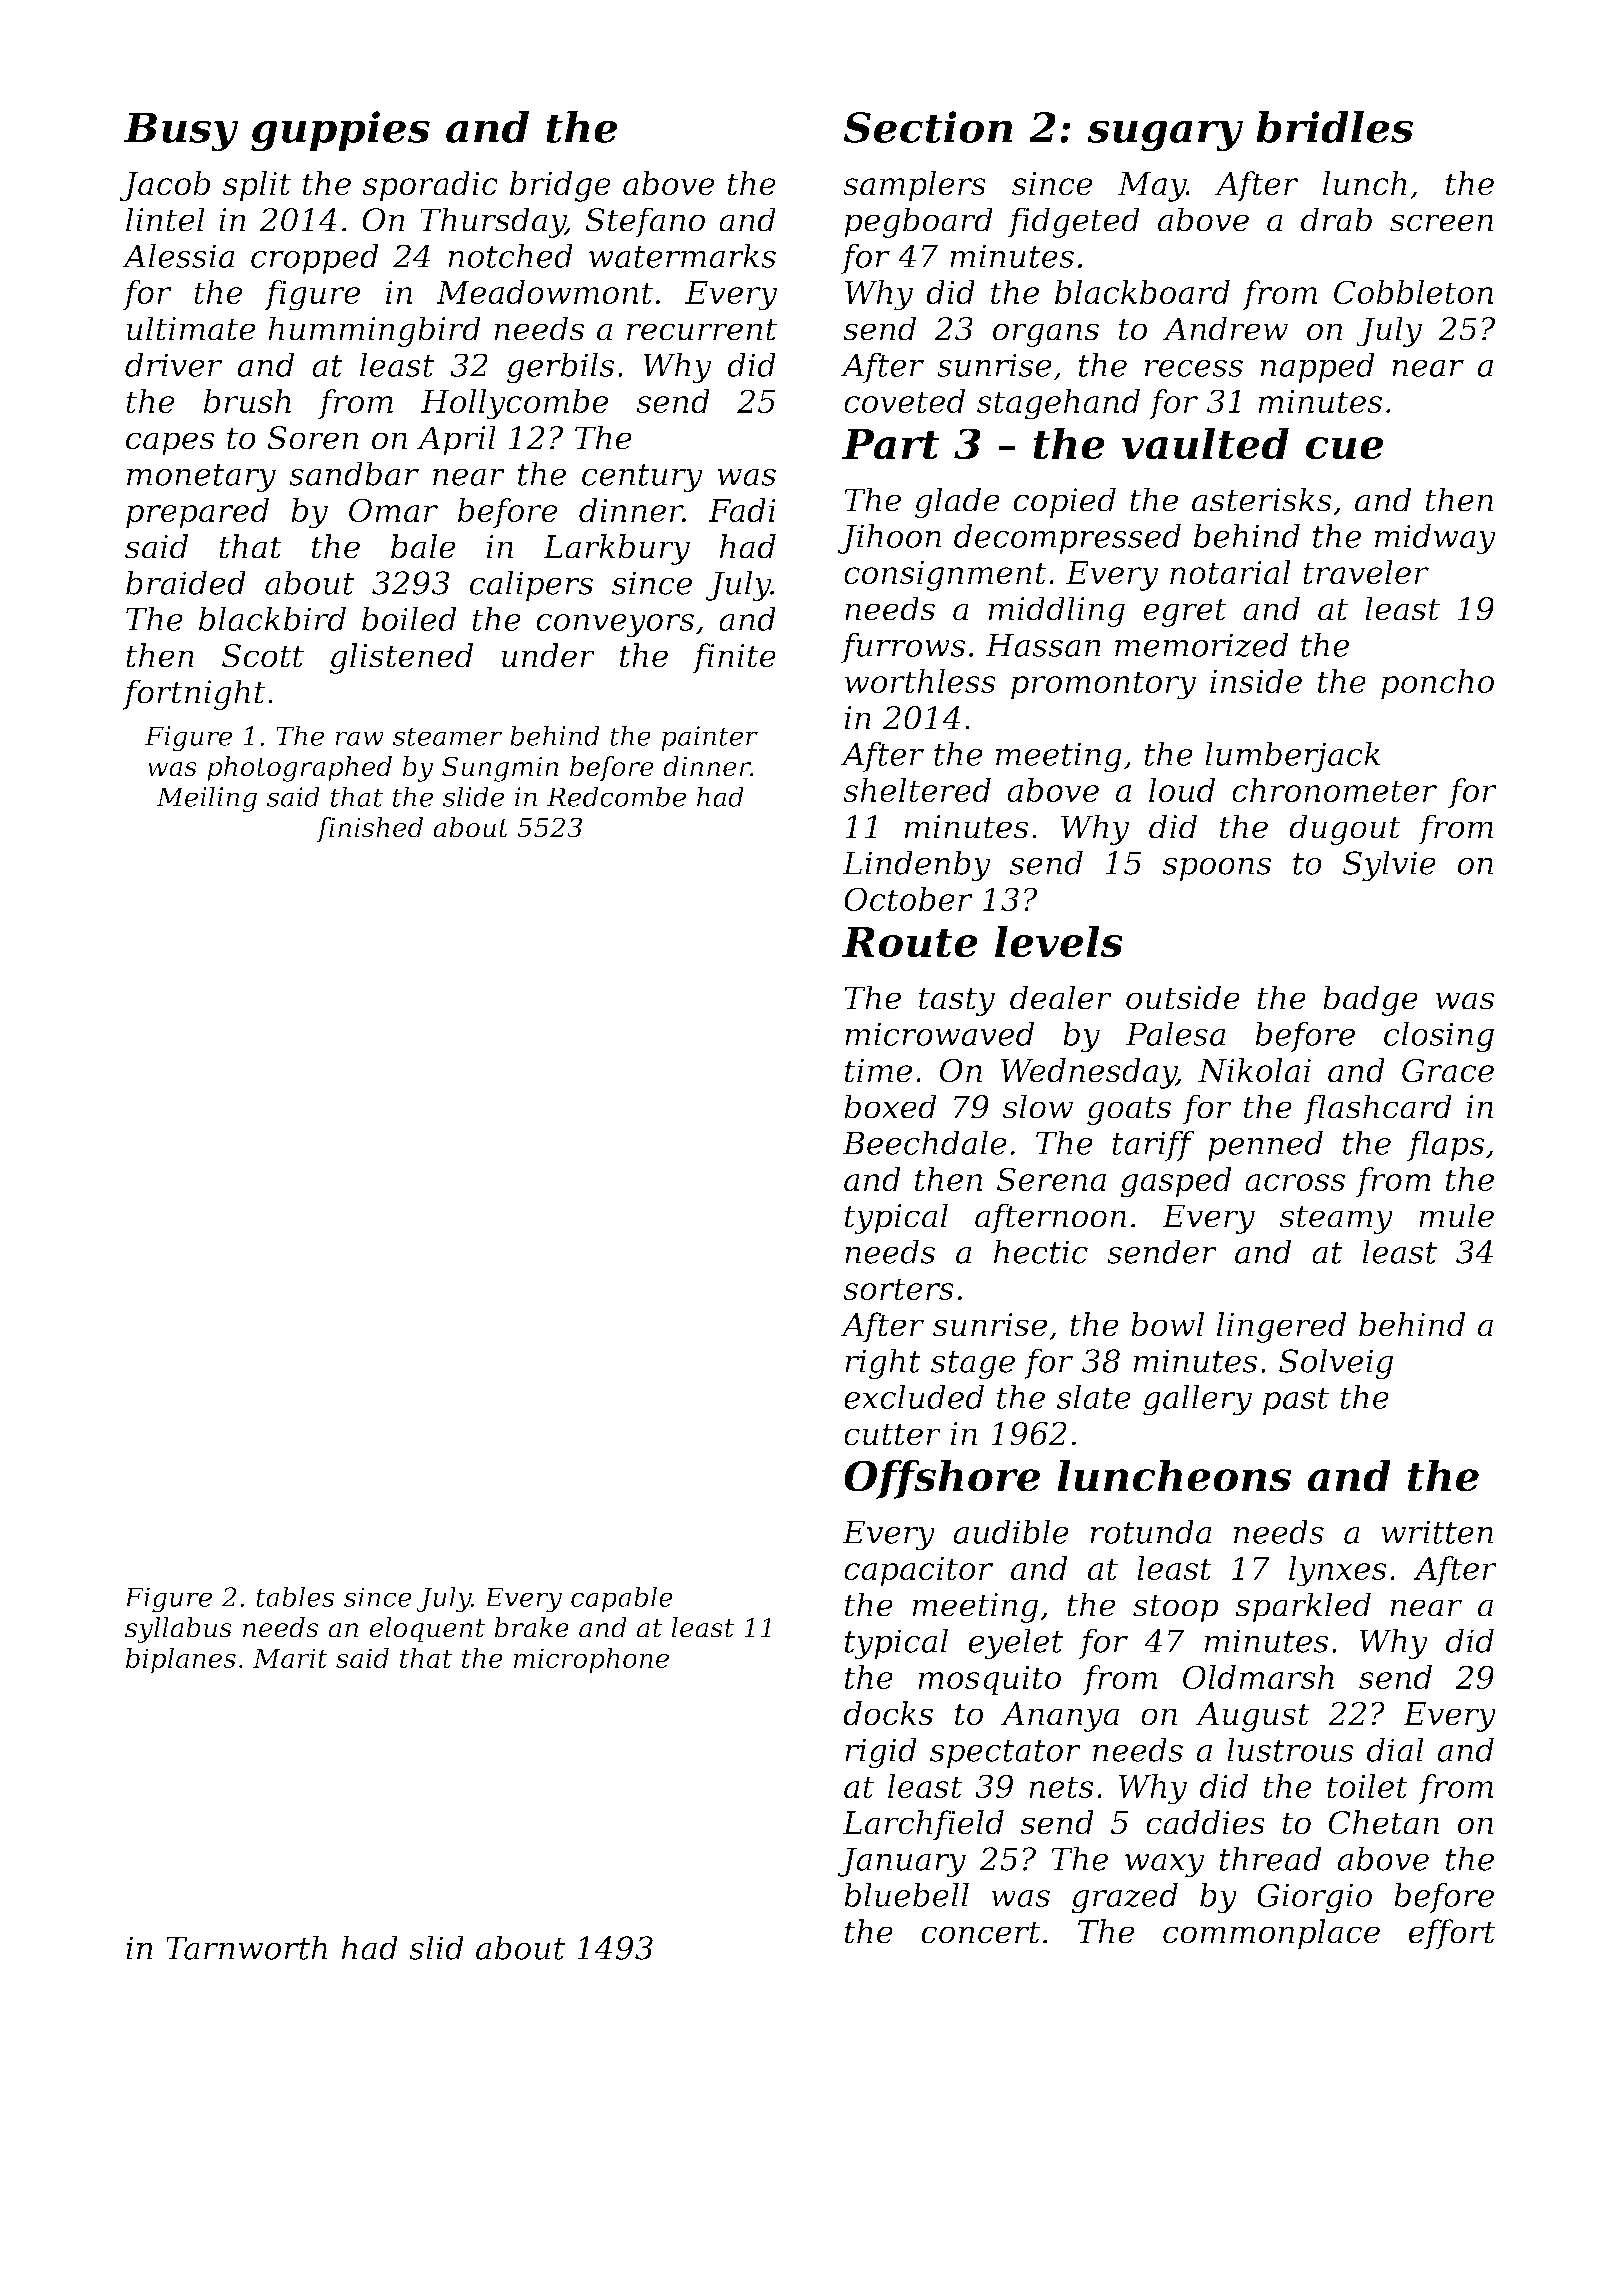 The image size is (1620, 2292). Describe the element at coordinates (918, 1571) in the screenshot. I see `capacitor` at that location.
